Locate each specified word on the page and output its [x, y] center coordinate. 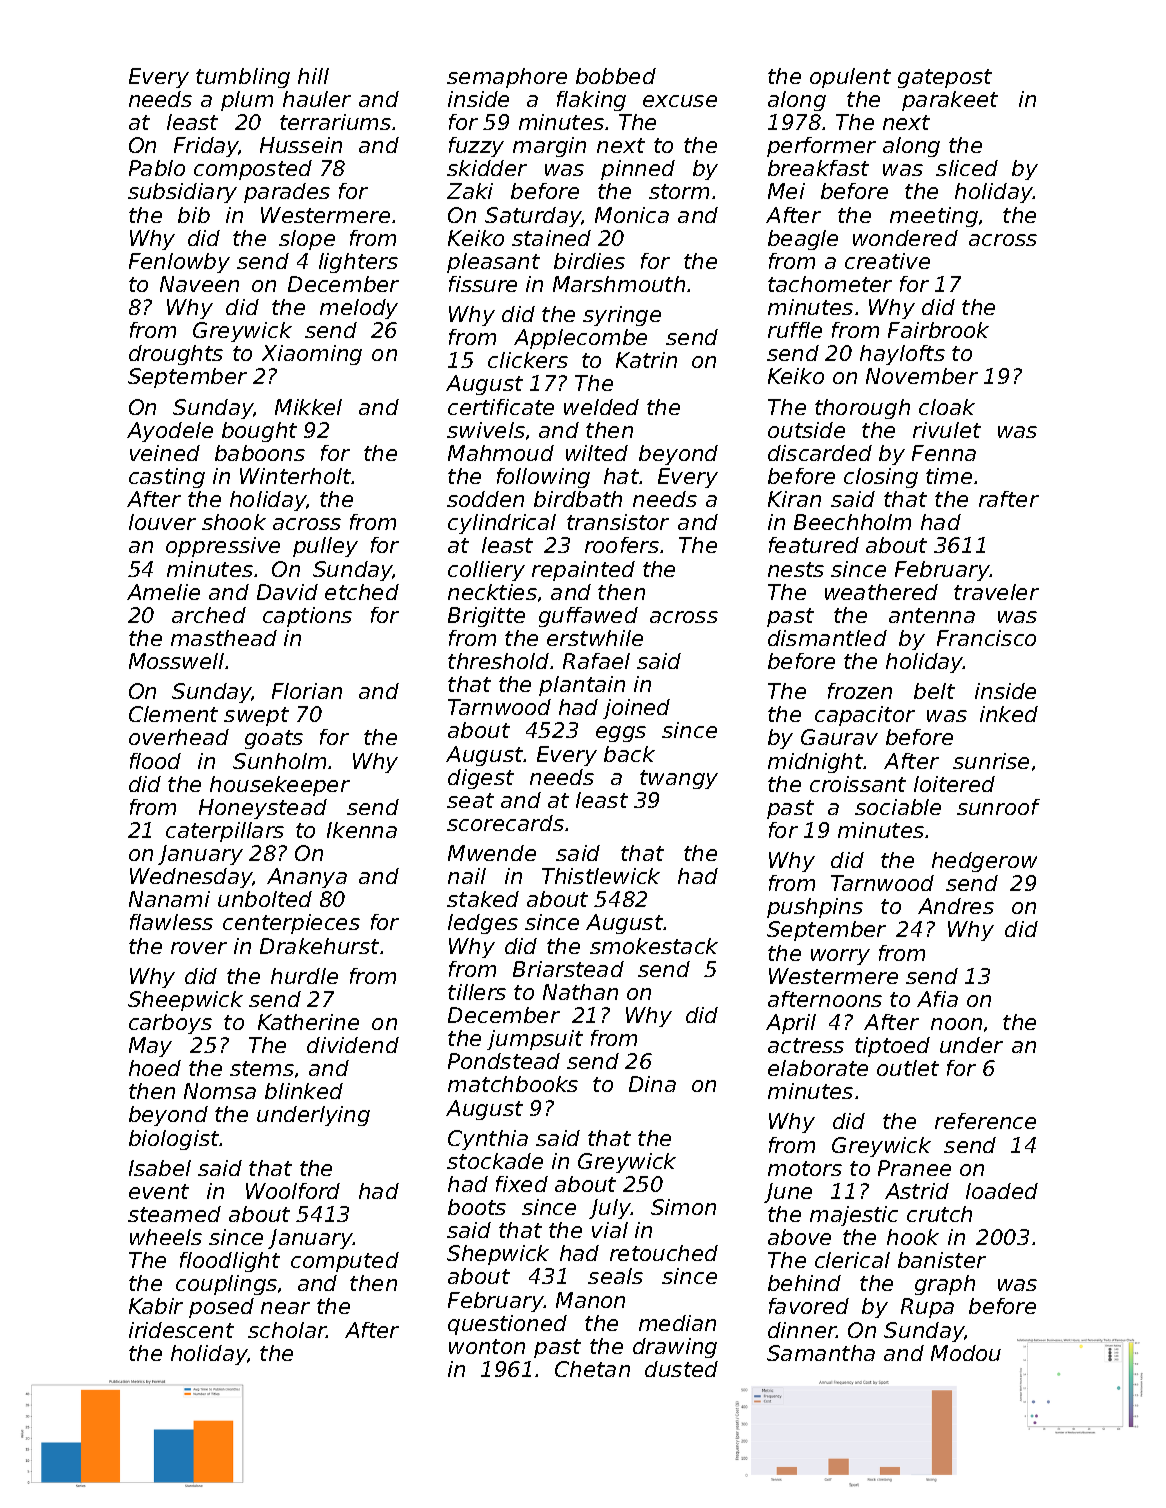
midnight [816, 763]
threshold [498, 661]
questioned [507, 1325]
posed [221, 1308]
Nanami [169, 899]
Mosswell [176, 661]
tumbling [243, 78]
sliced [967, 168]
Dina [652, 1084]
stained [551, 238]
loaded [1002, 1191]
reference [985, 1121]
